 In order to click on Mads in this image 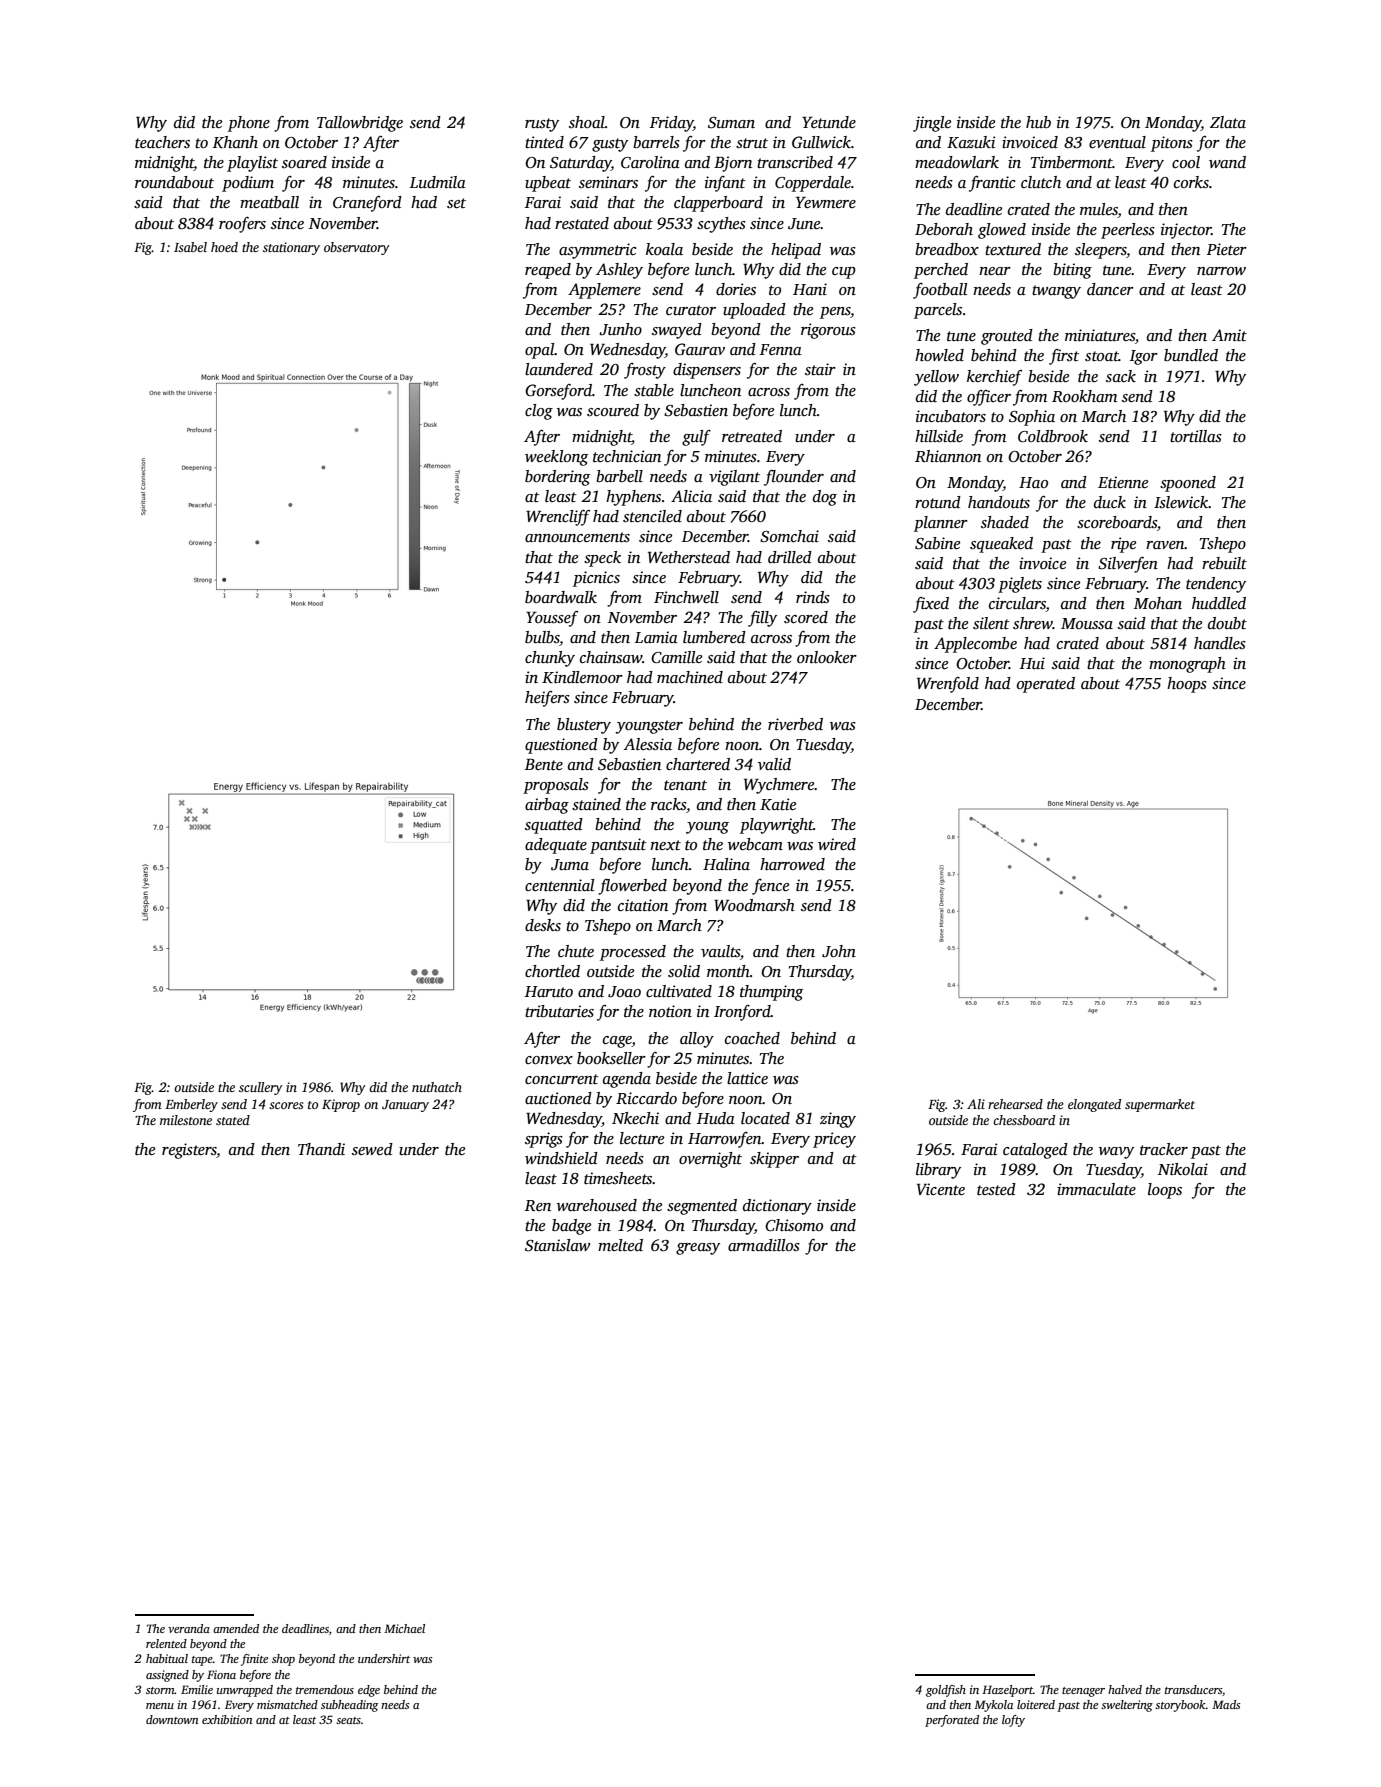, I will do `click(1226, 1704)`.
